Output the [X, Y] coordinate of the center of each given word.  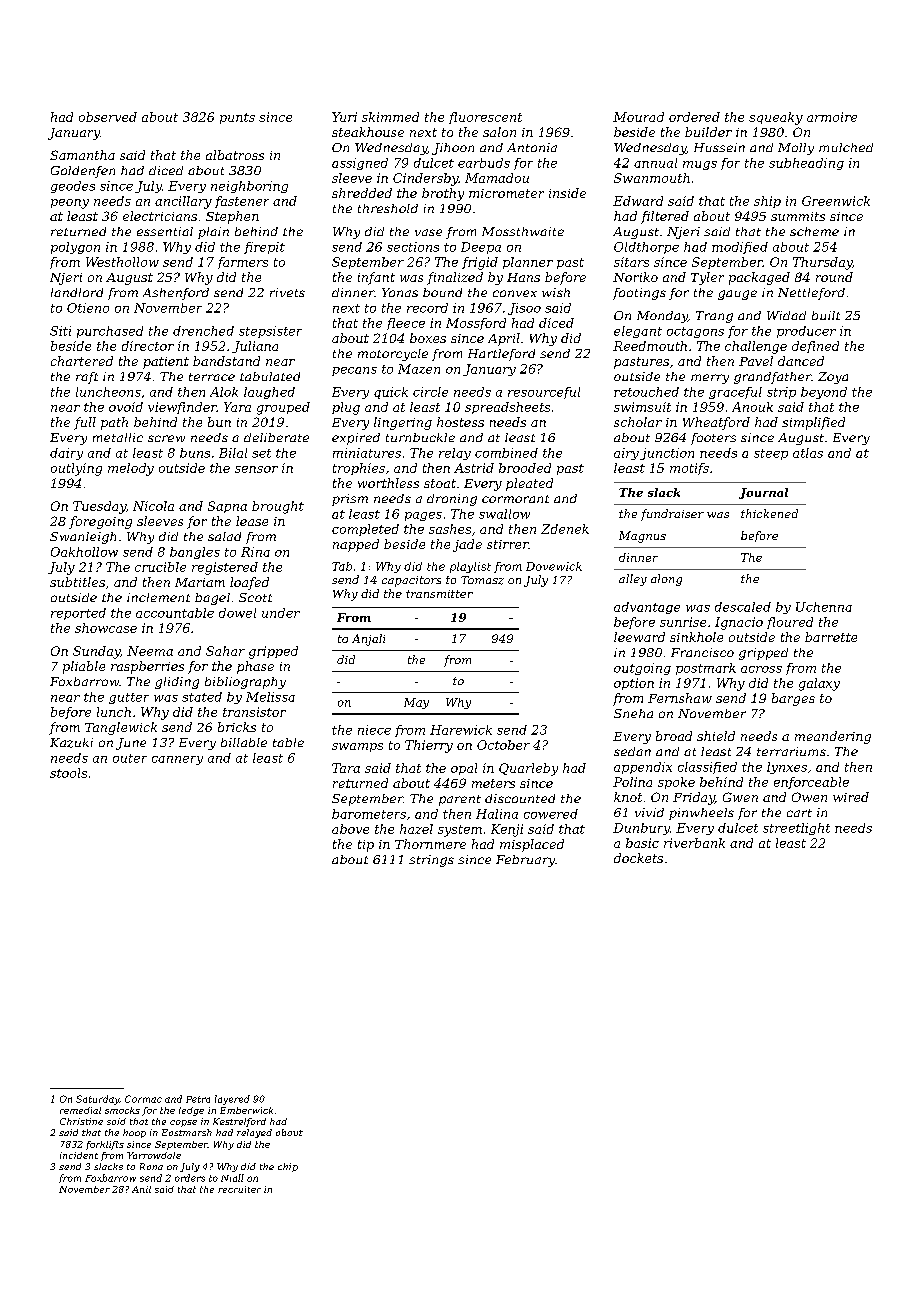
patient [166, 363]
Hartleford [501, 355]
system [460, 831]
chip [288, 1167]
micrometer [506, 193]
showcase [106, 628]
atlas [808, 453]
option [634, 684]
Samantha [82, 155]
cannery [177, 760]
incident [79, 1155]
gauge [737, 295]
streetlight [796, 829]
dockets [638, 858]
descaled [743, 607]
